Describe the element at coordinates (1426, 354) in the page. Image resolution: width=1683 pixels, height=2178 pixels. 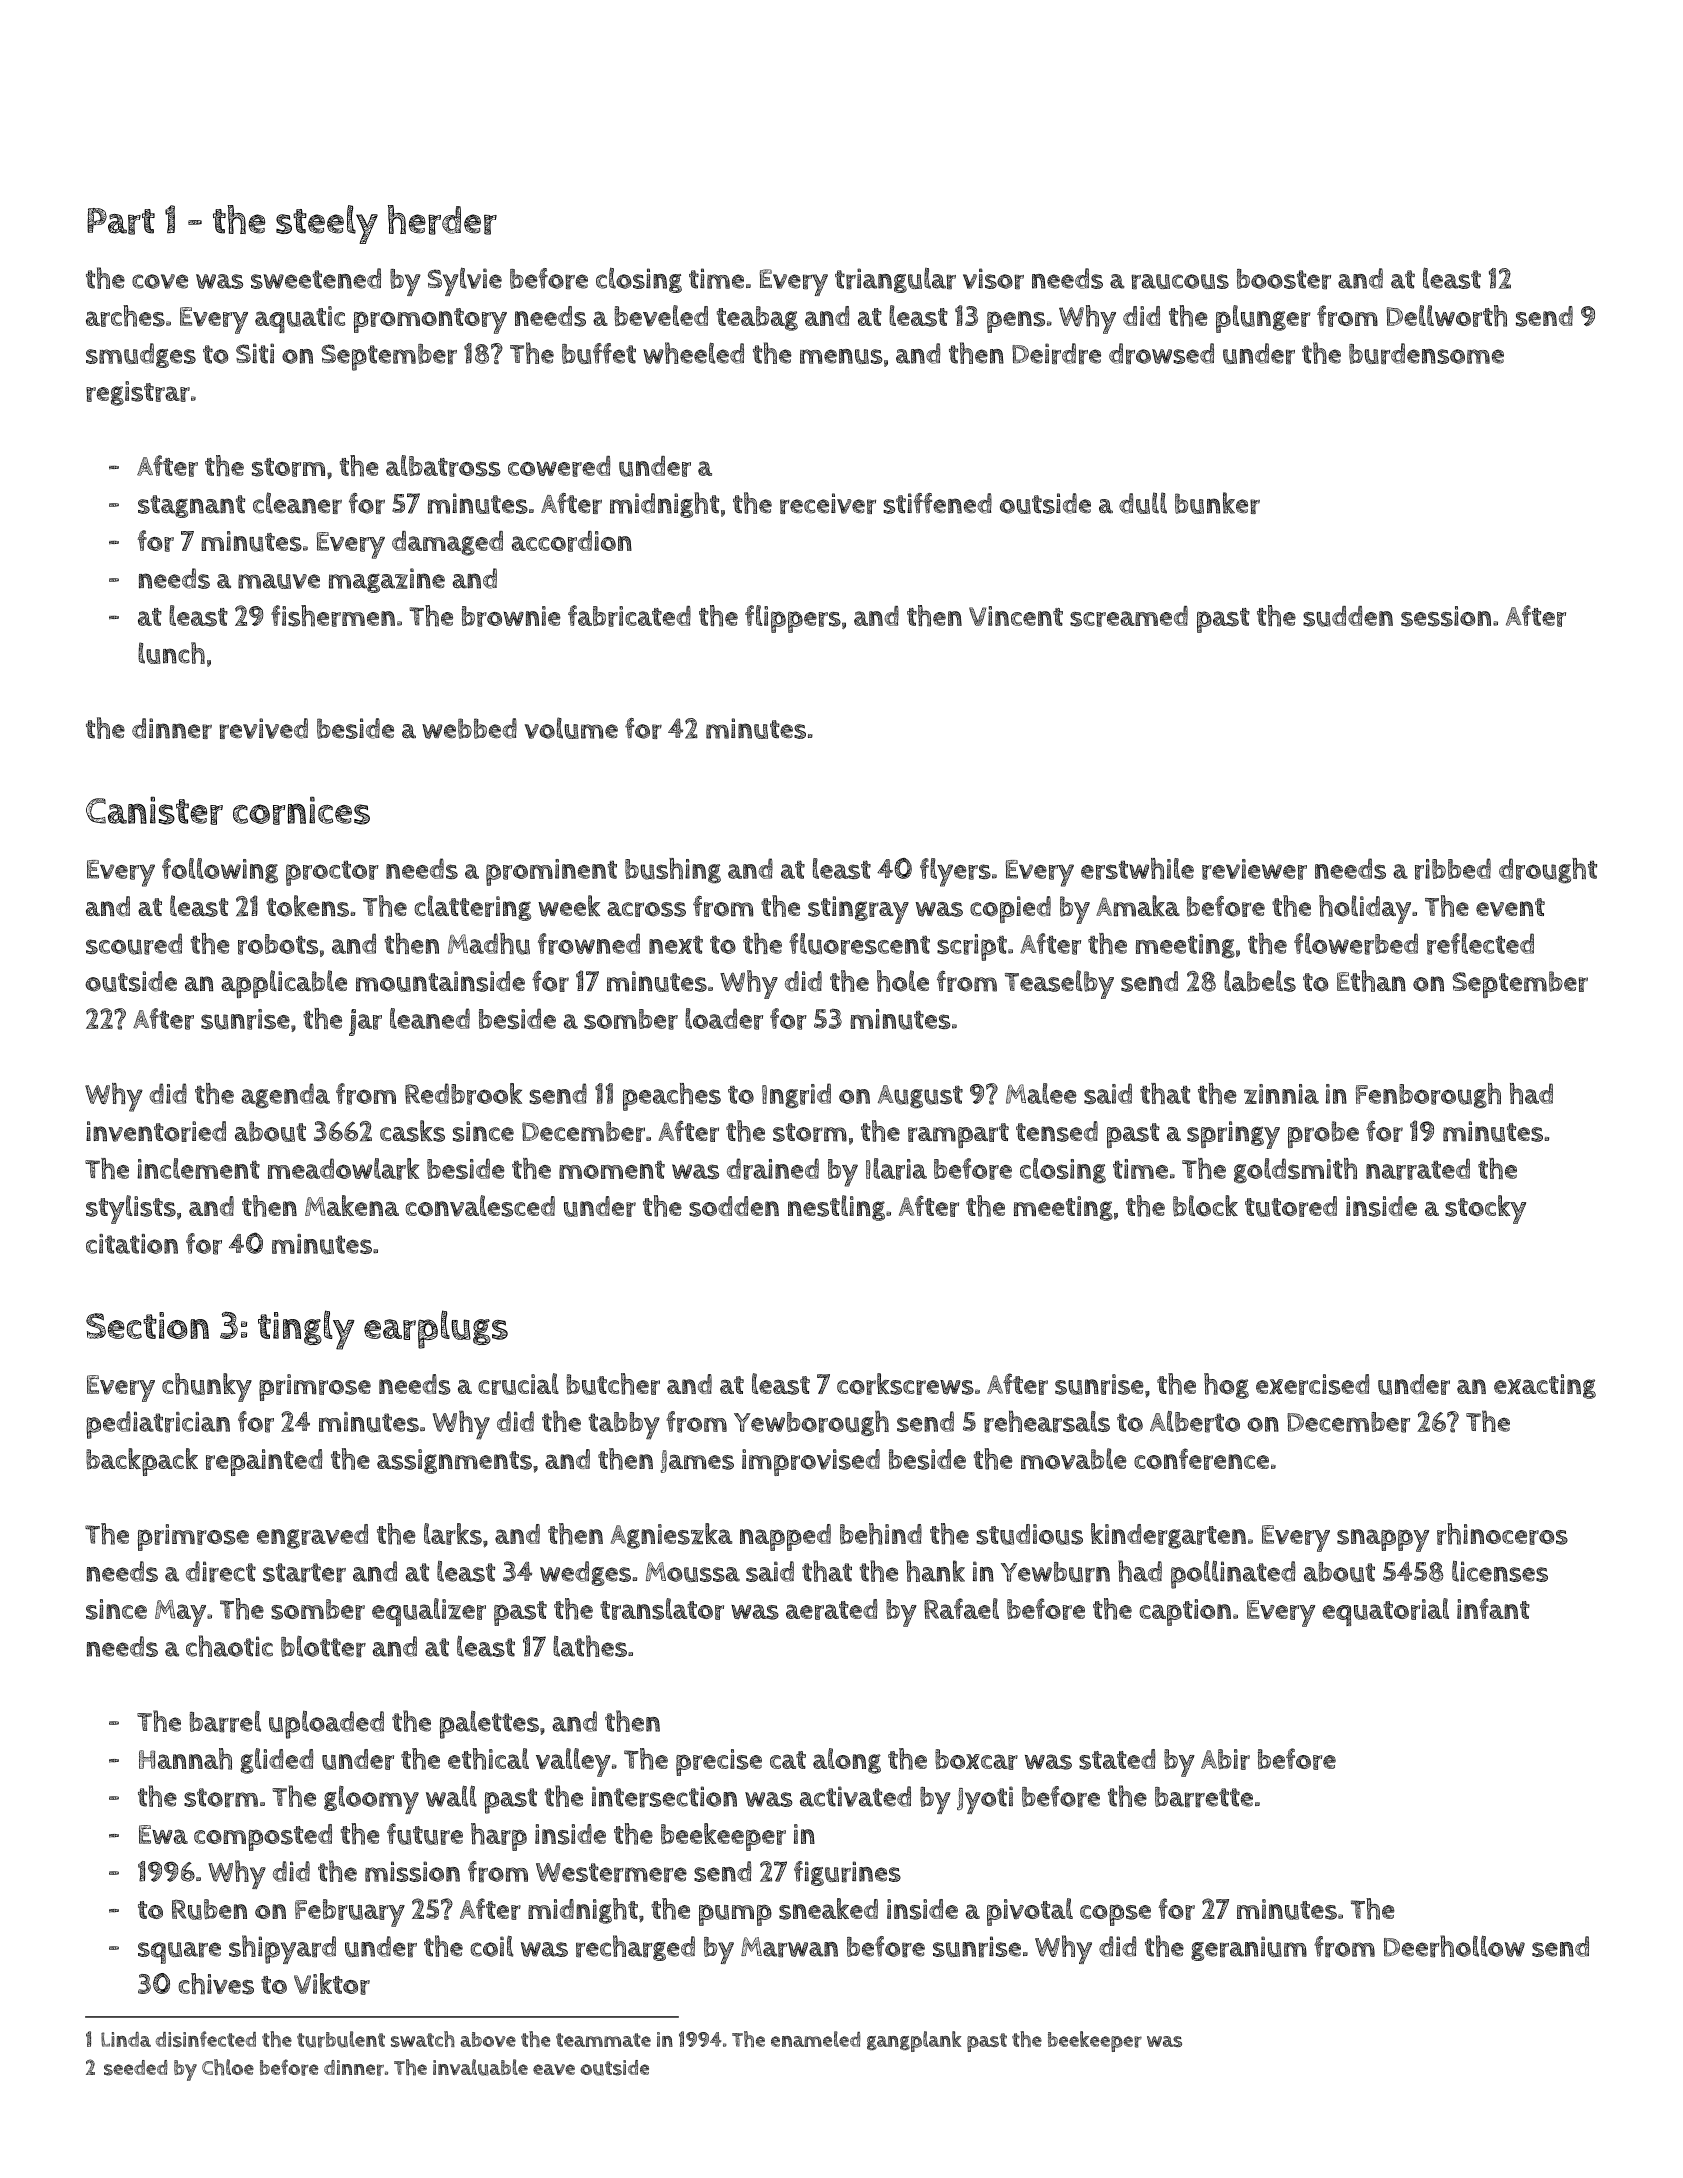
I see `burdensome` at that location.
